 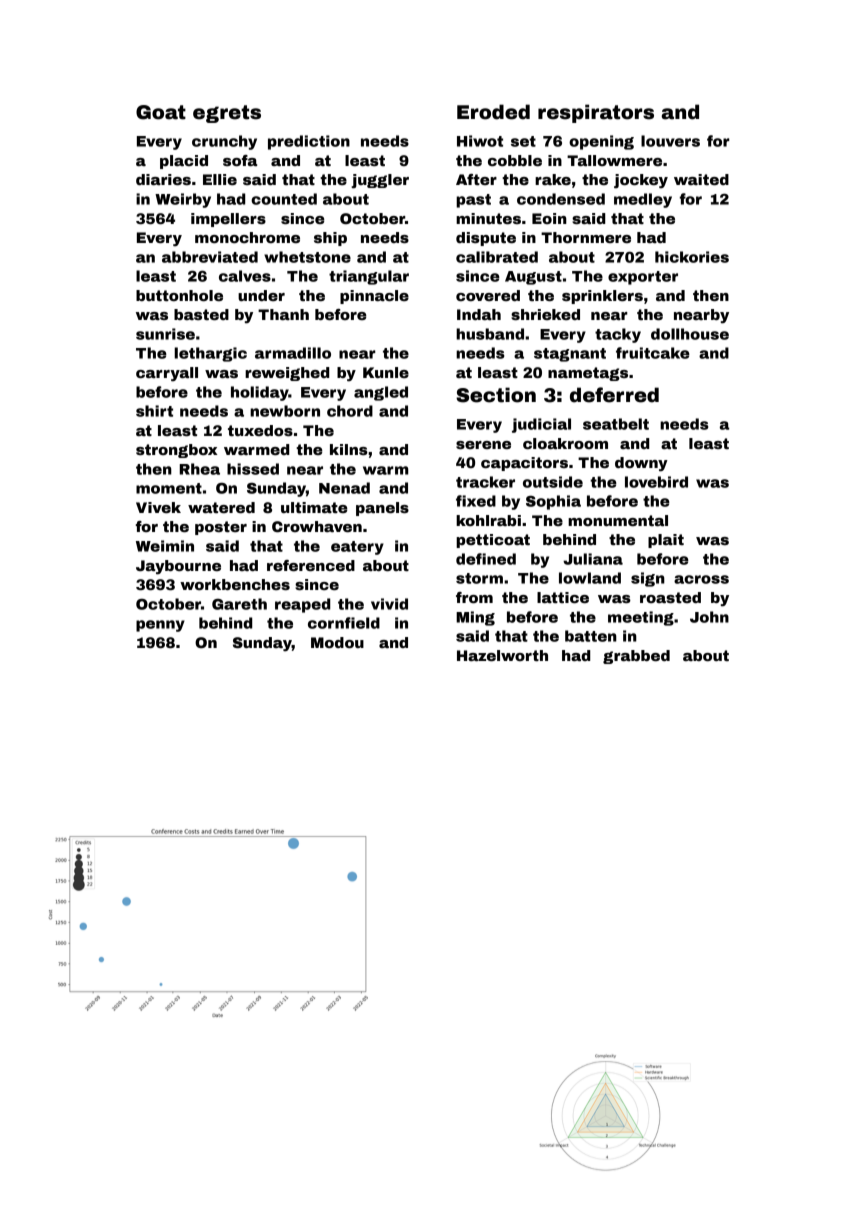 What do you see at coordinates (502, 655) in the page?
I see `Hazelworth` at bounding box center [502, 655].
